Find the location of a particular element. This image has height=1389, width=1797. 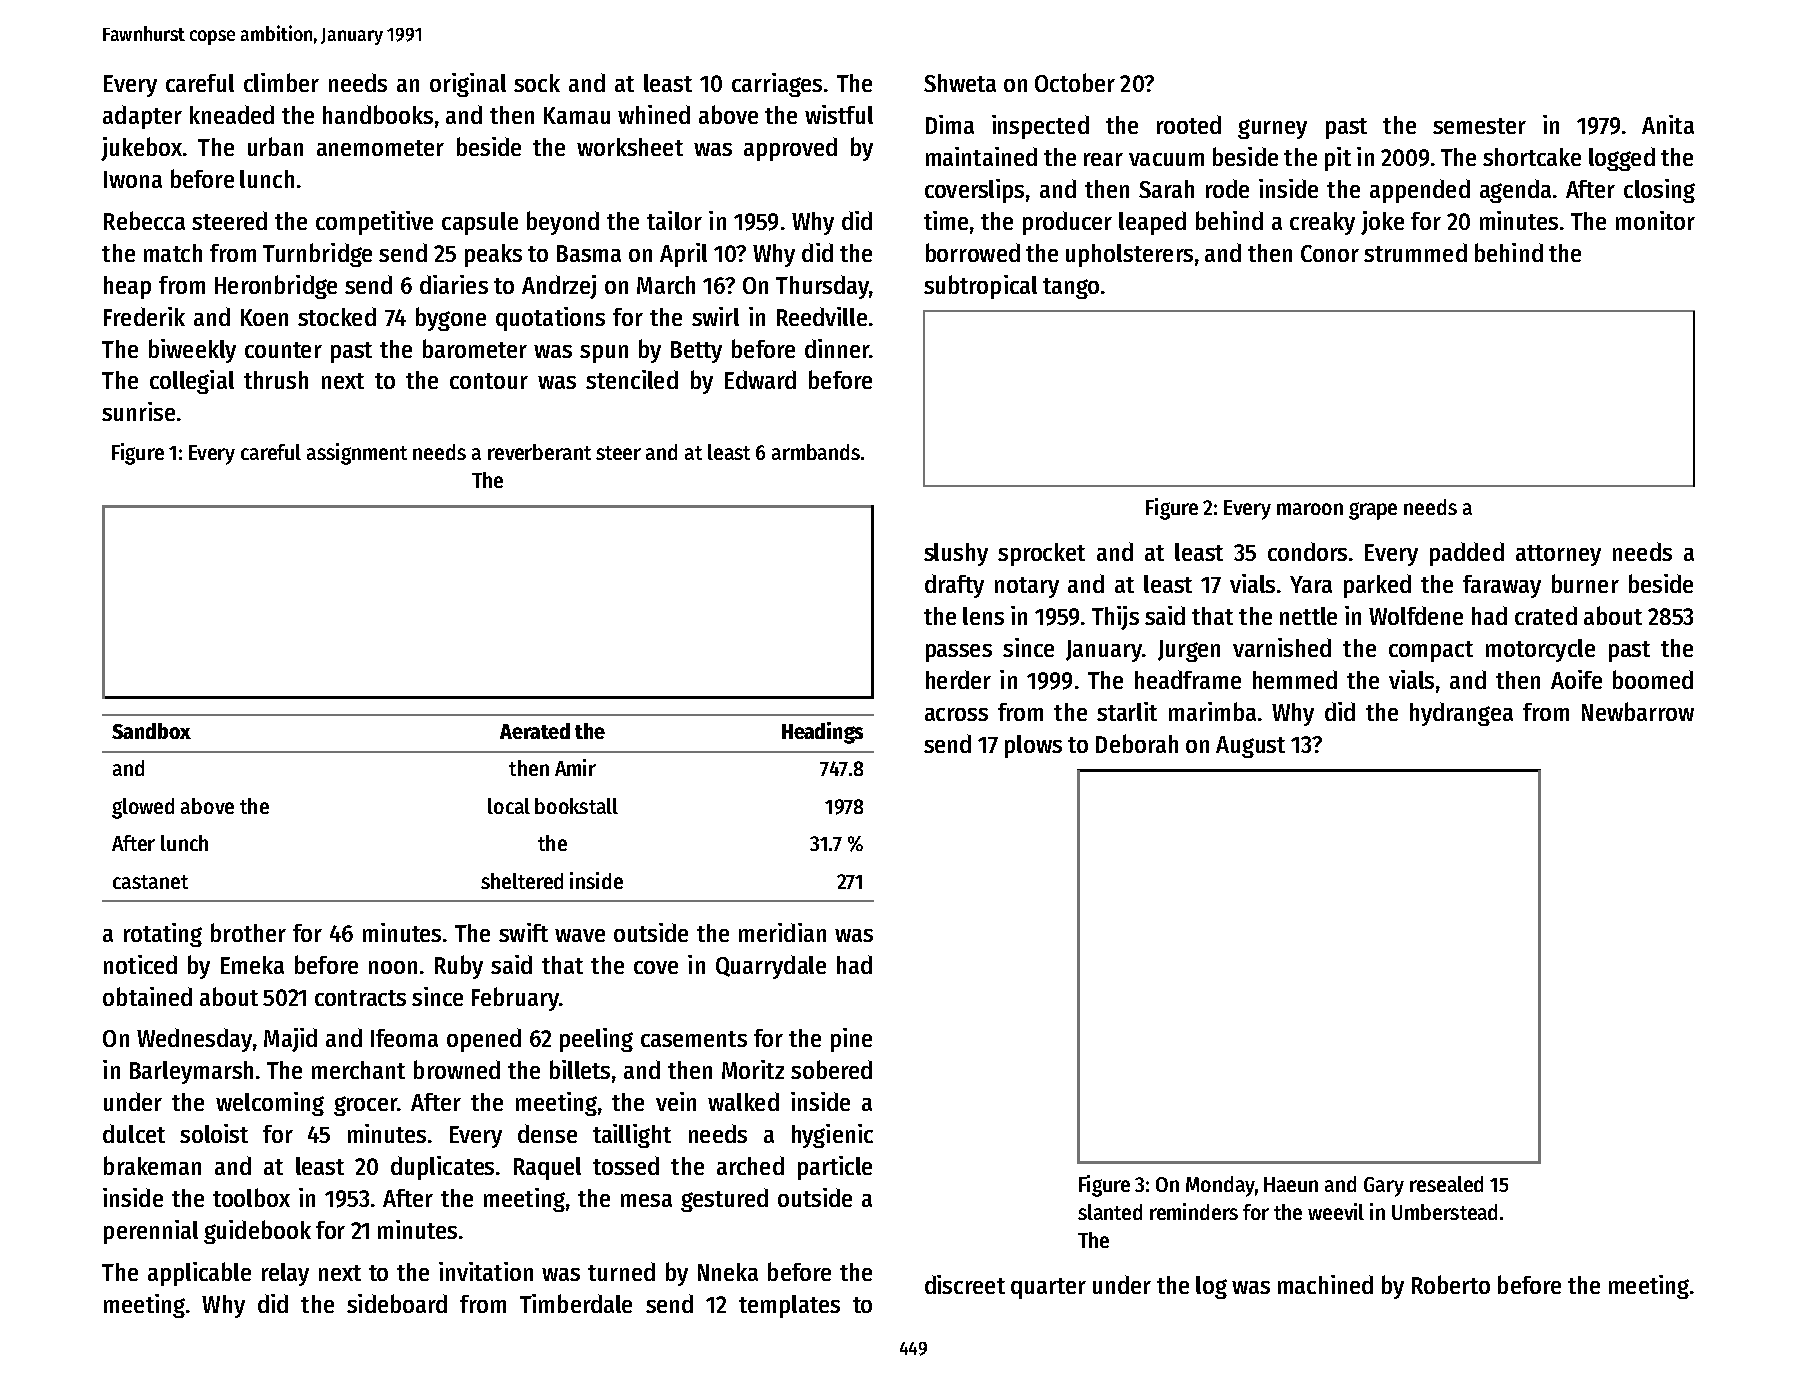

maroon is located at coordinates (1310, 509).
